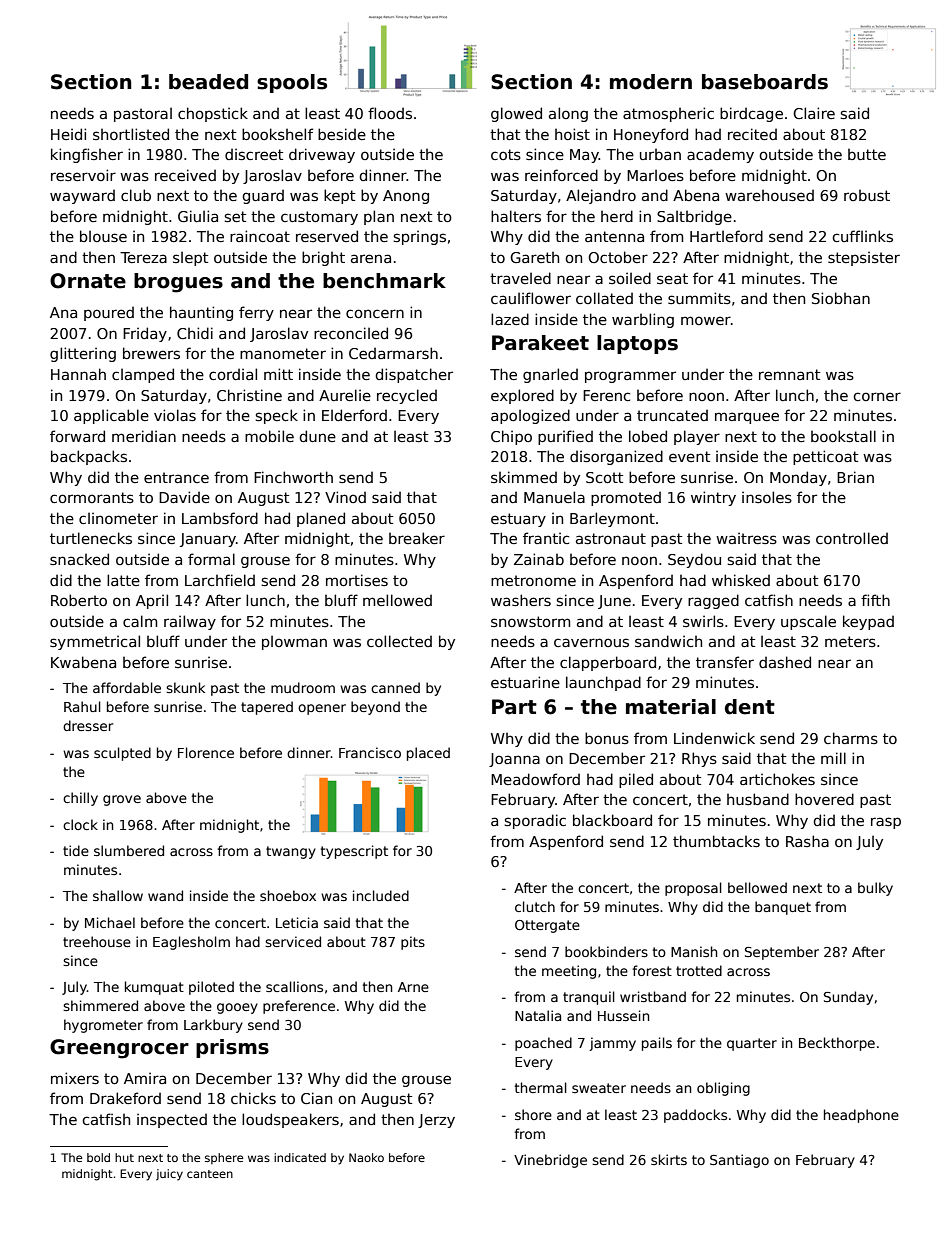 The image size is (952, 1233). What do you see at coordinates (131, 134) in the image?
I see `shortlisted` at bounding box center [131, 134].
